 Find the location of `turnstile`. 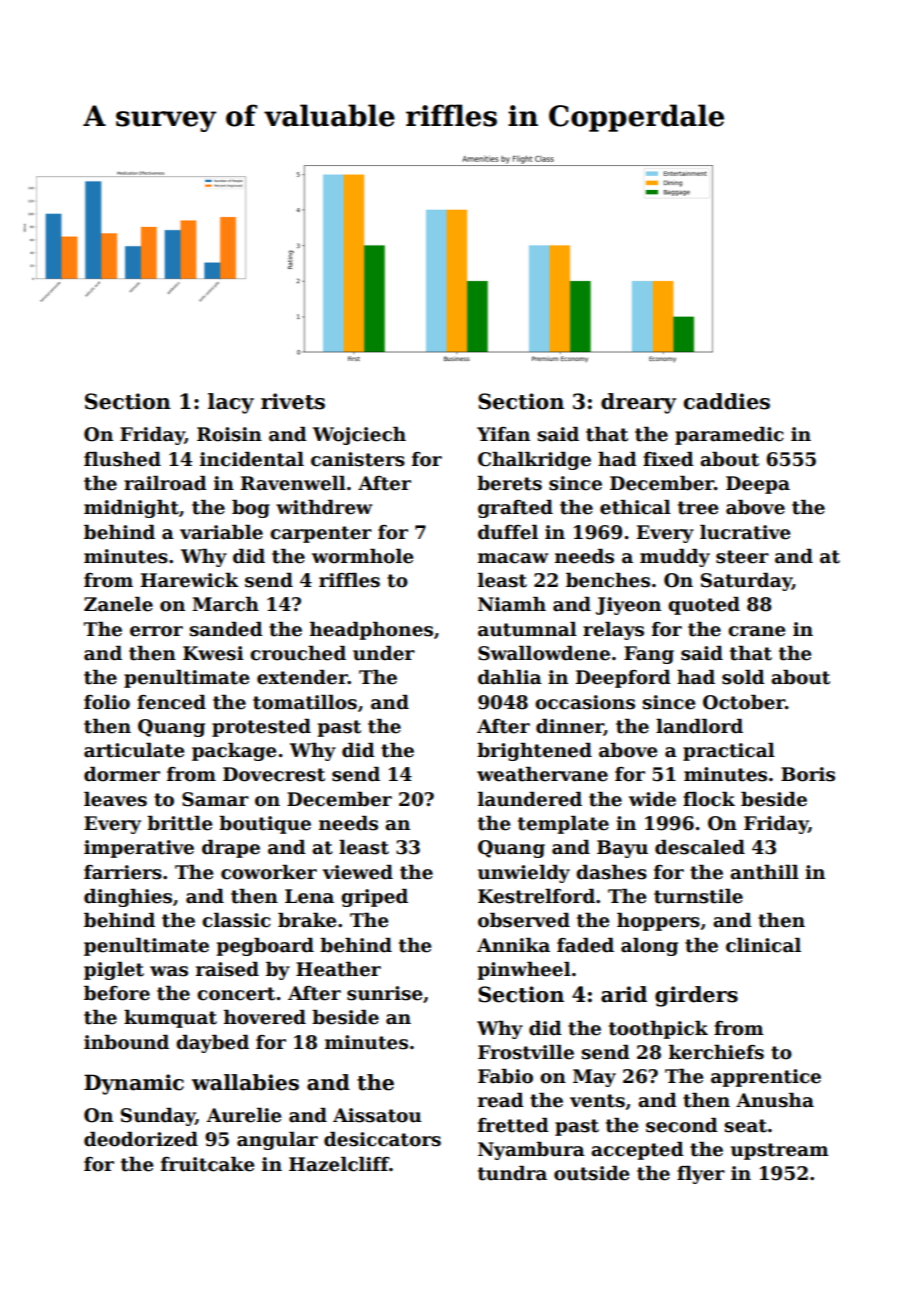

turnstile is located at coordinates (698, 896).
